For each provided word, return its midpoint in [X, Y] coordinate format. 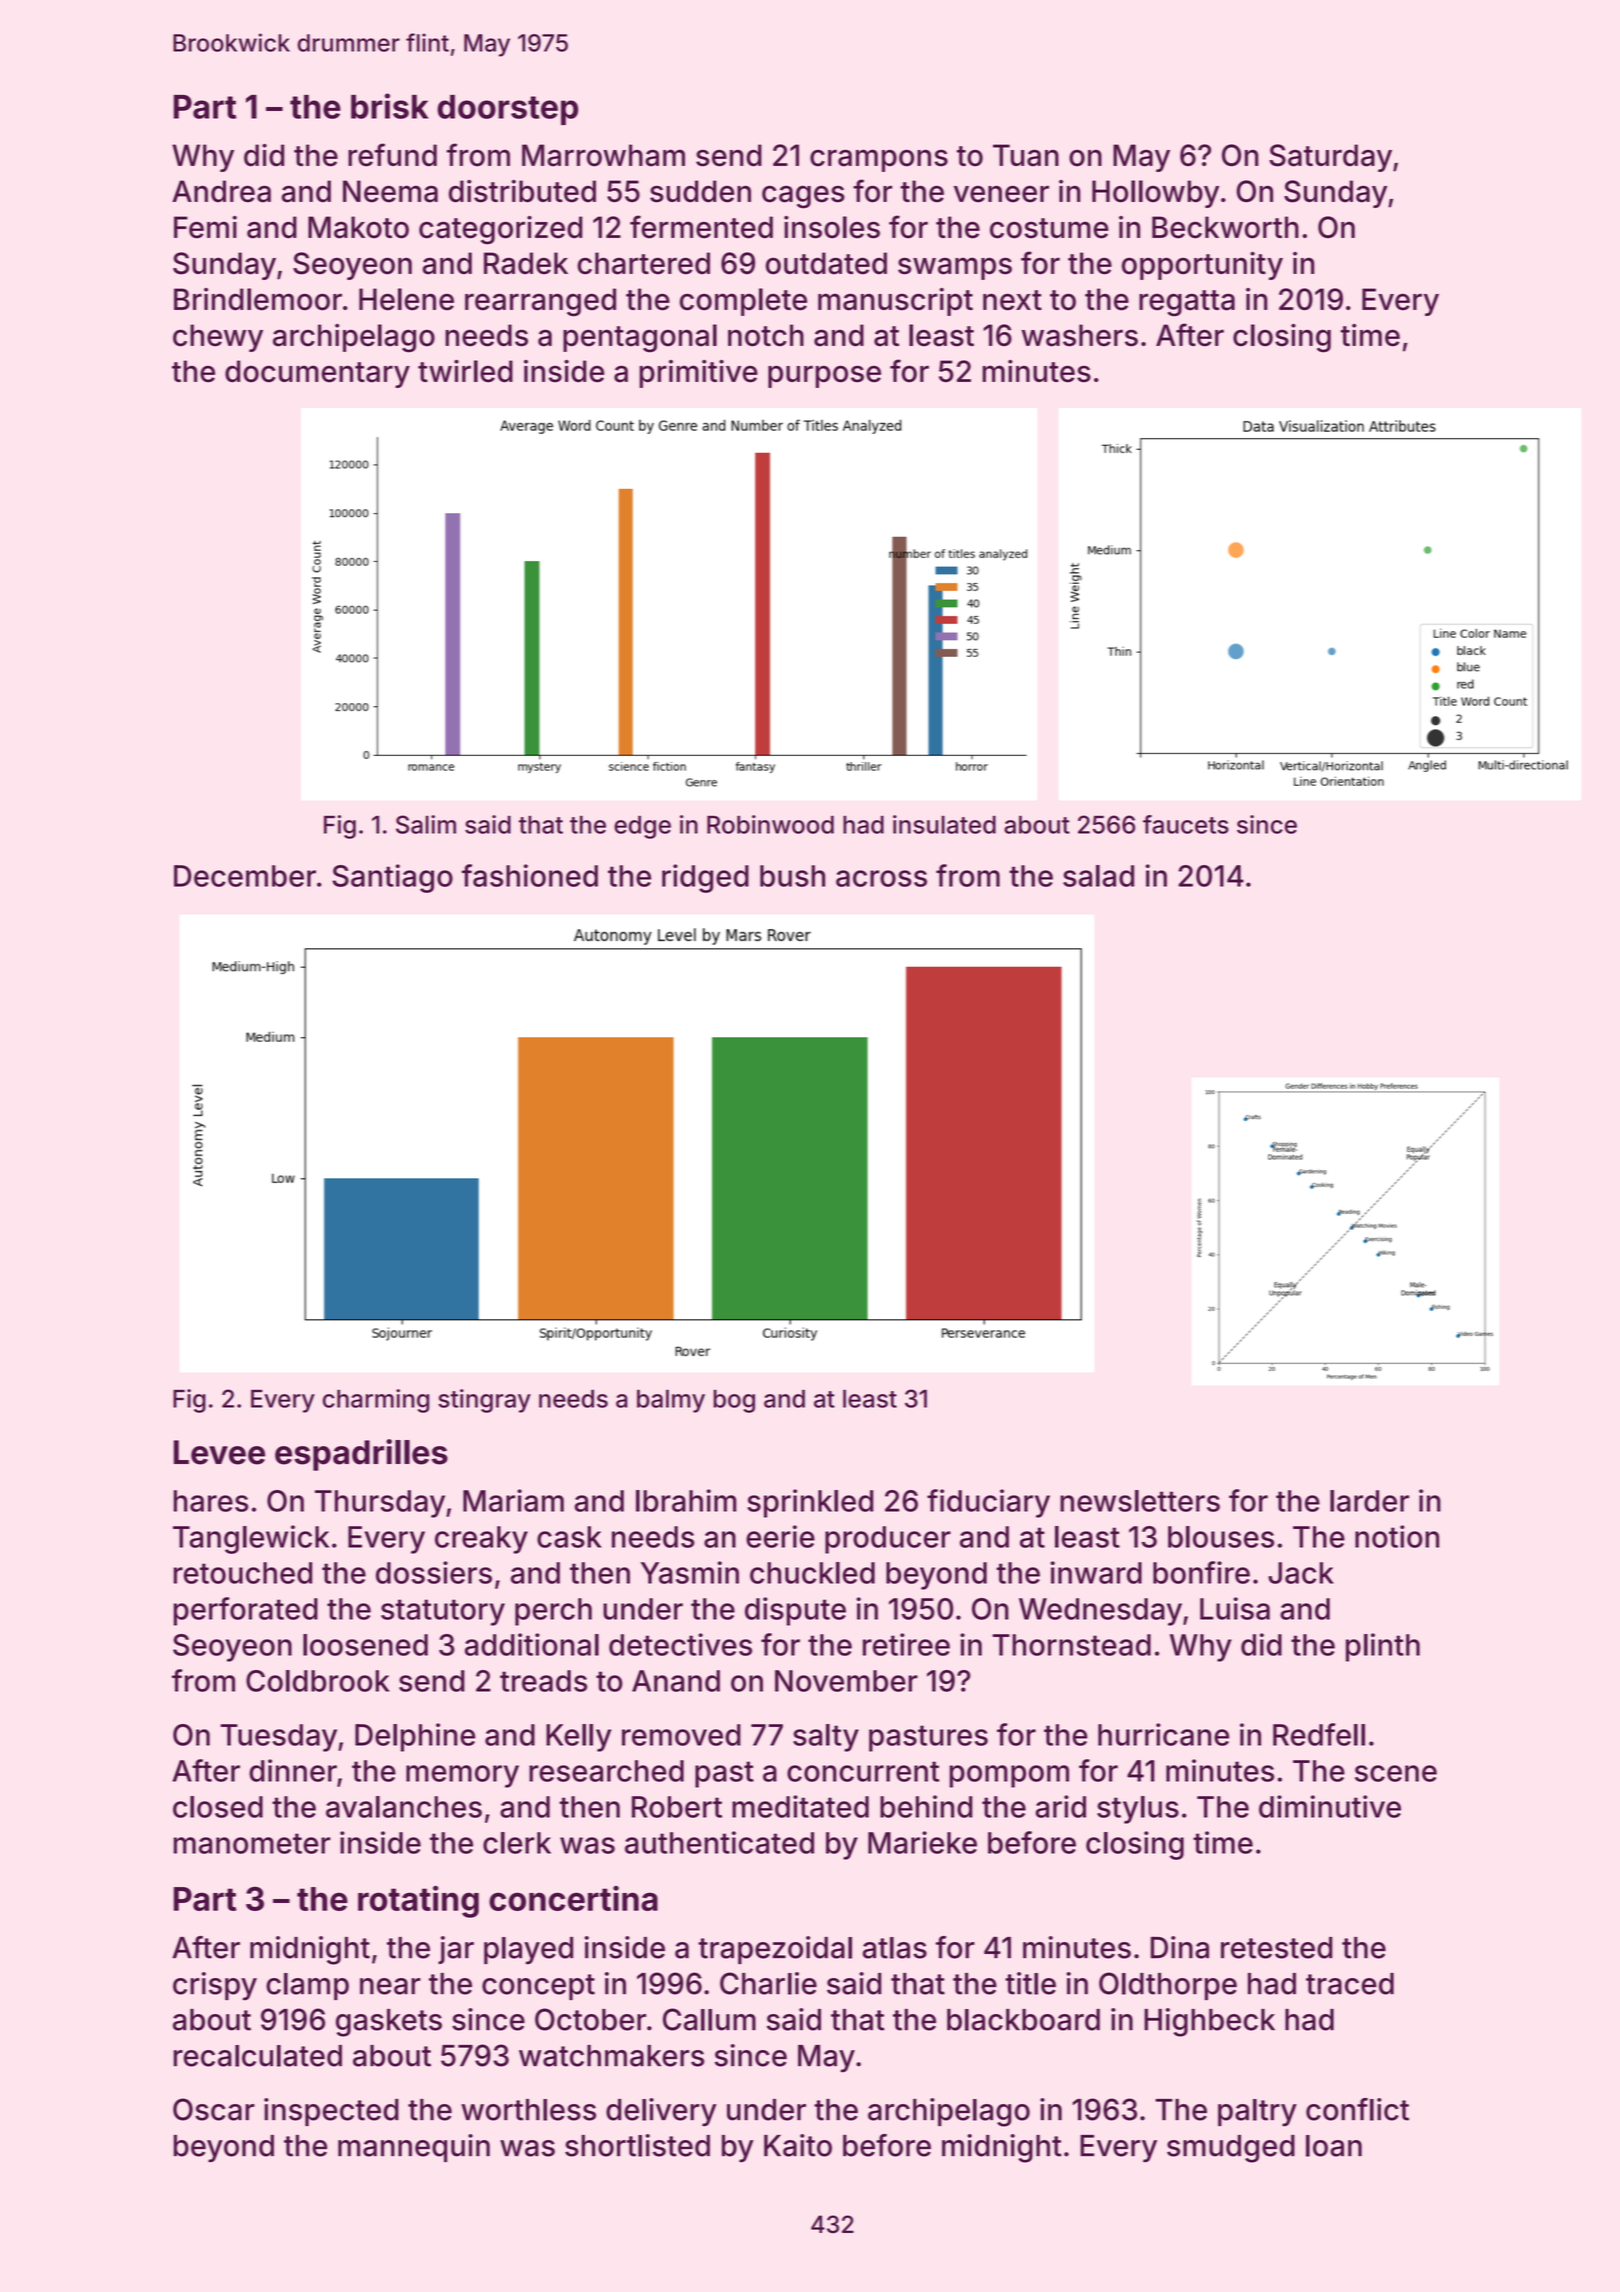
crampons [879, 160]
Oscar [214, 2109]
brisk [389, 106]
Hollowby [1155, 194]
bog [734, 1401]
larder [1369, 1501]
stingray [484, 1401]
